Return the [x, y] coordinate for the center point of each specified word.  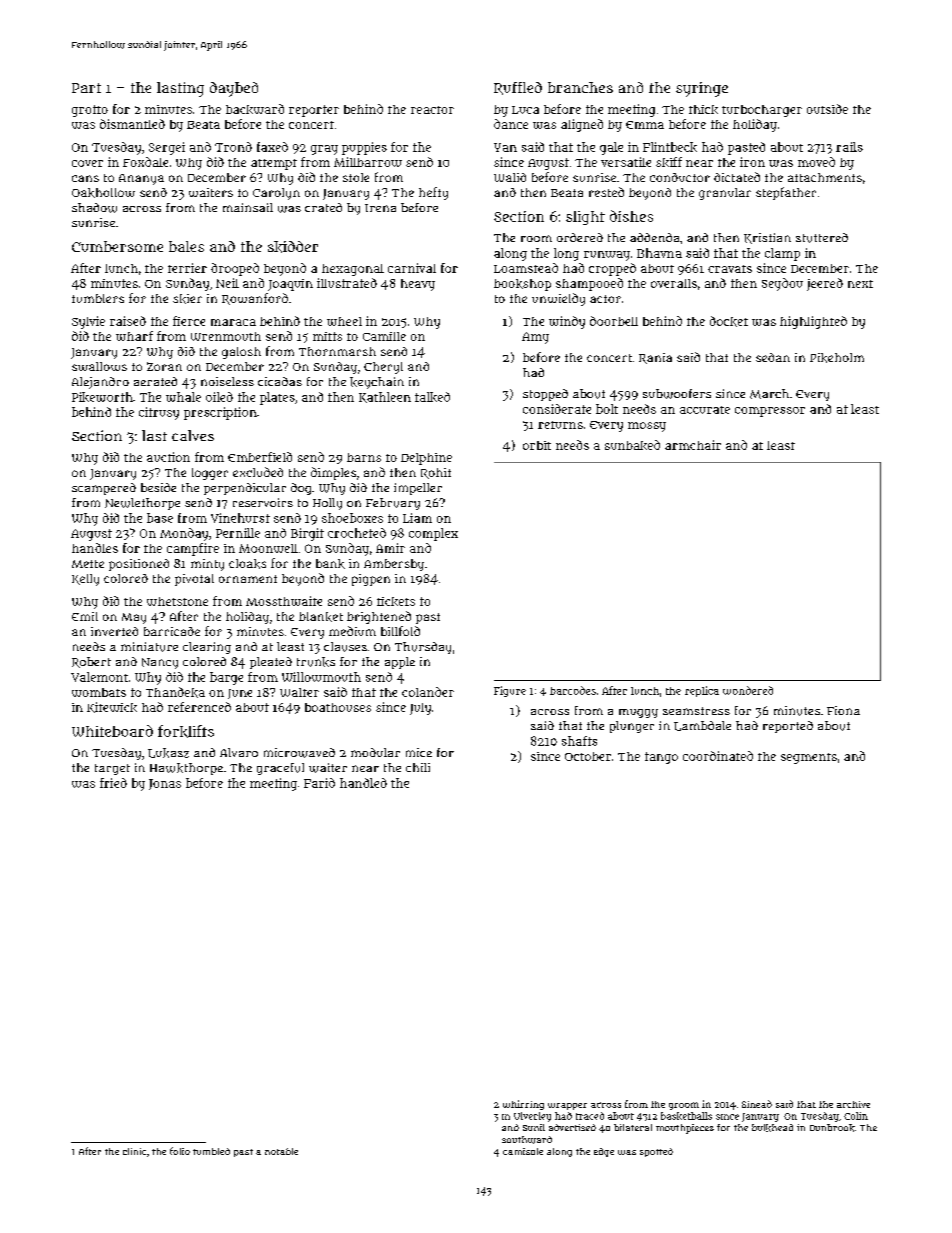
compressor [770, 412]
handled [363, 783]
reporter [314, 111]
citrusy [159, 413]
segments [809, 758]
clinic [134, 1151]
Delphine [426, 459]
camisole [523, 1151]
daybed [234, 89]
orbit [537, 445]
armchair [693, 445]
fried [113, 783]
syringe [702, 89]
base [160, 518]
